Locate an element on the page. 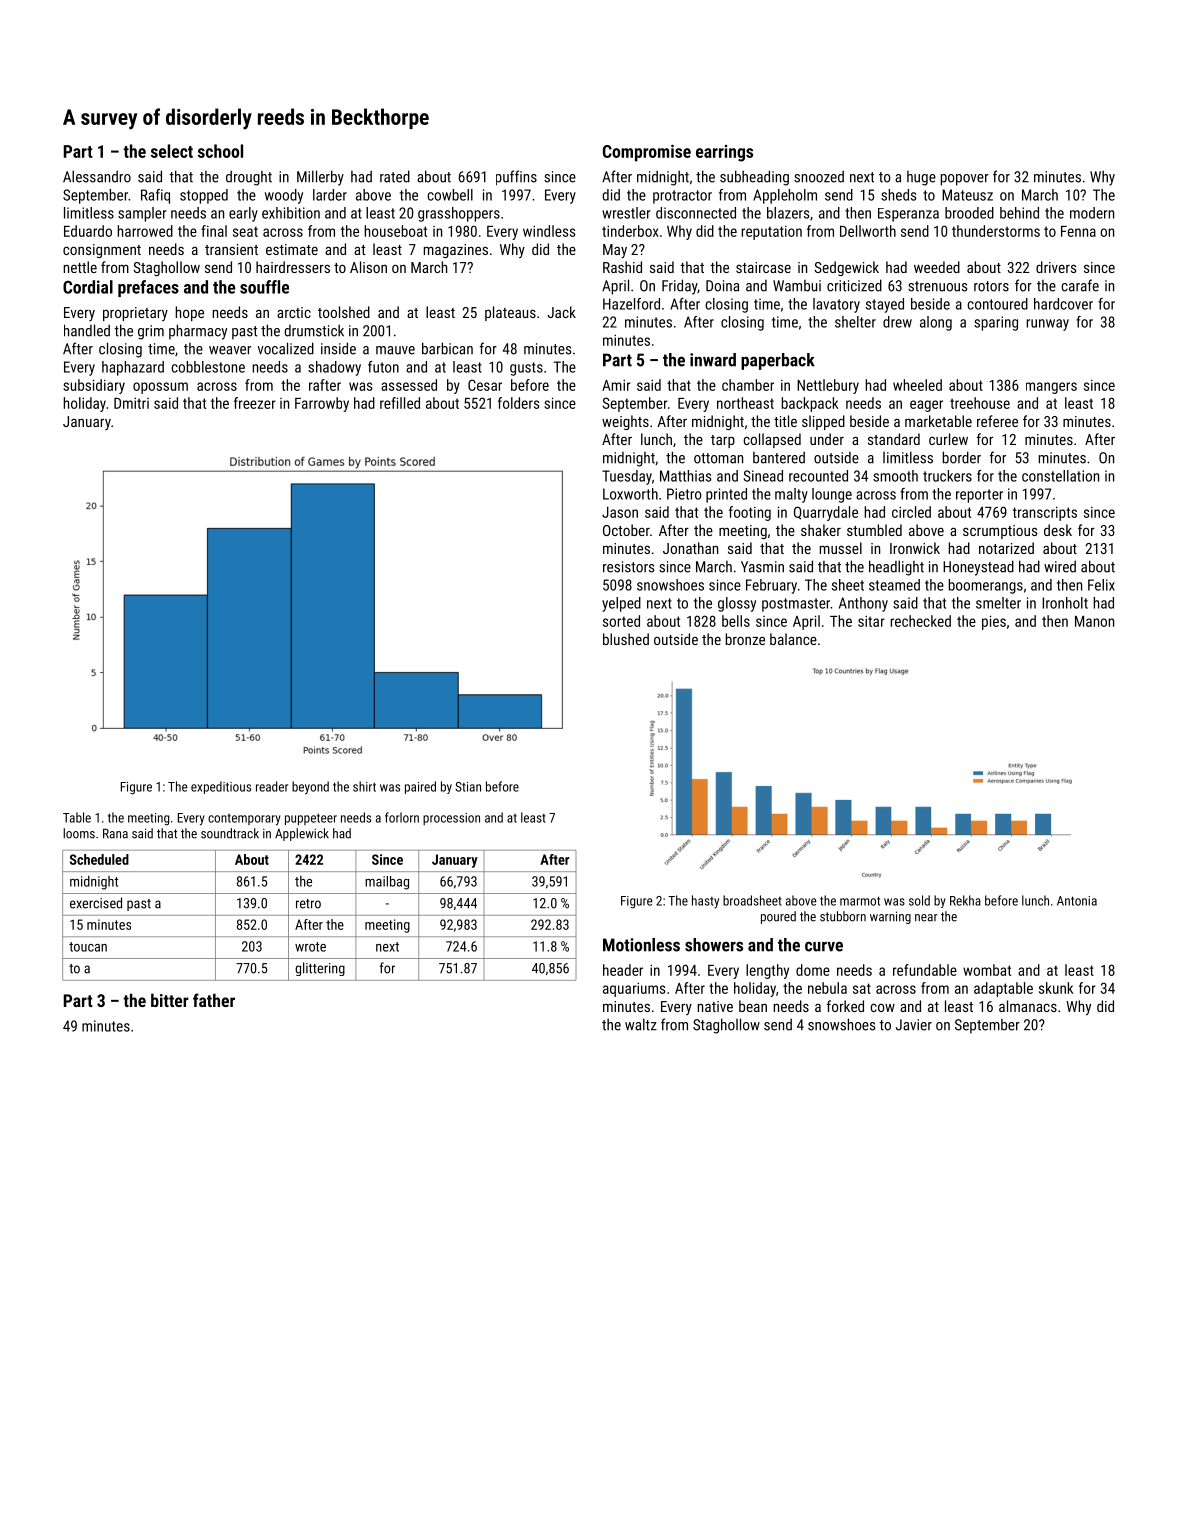 Image resolution: width=1178 pixels, height=1524 pixels. expeditious is located at coordinates (221, 787).
